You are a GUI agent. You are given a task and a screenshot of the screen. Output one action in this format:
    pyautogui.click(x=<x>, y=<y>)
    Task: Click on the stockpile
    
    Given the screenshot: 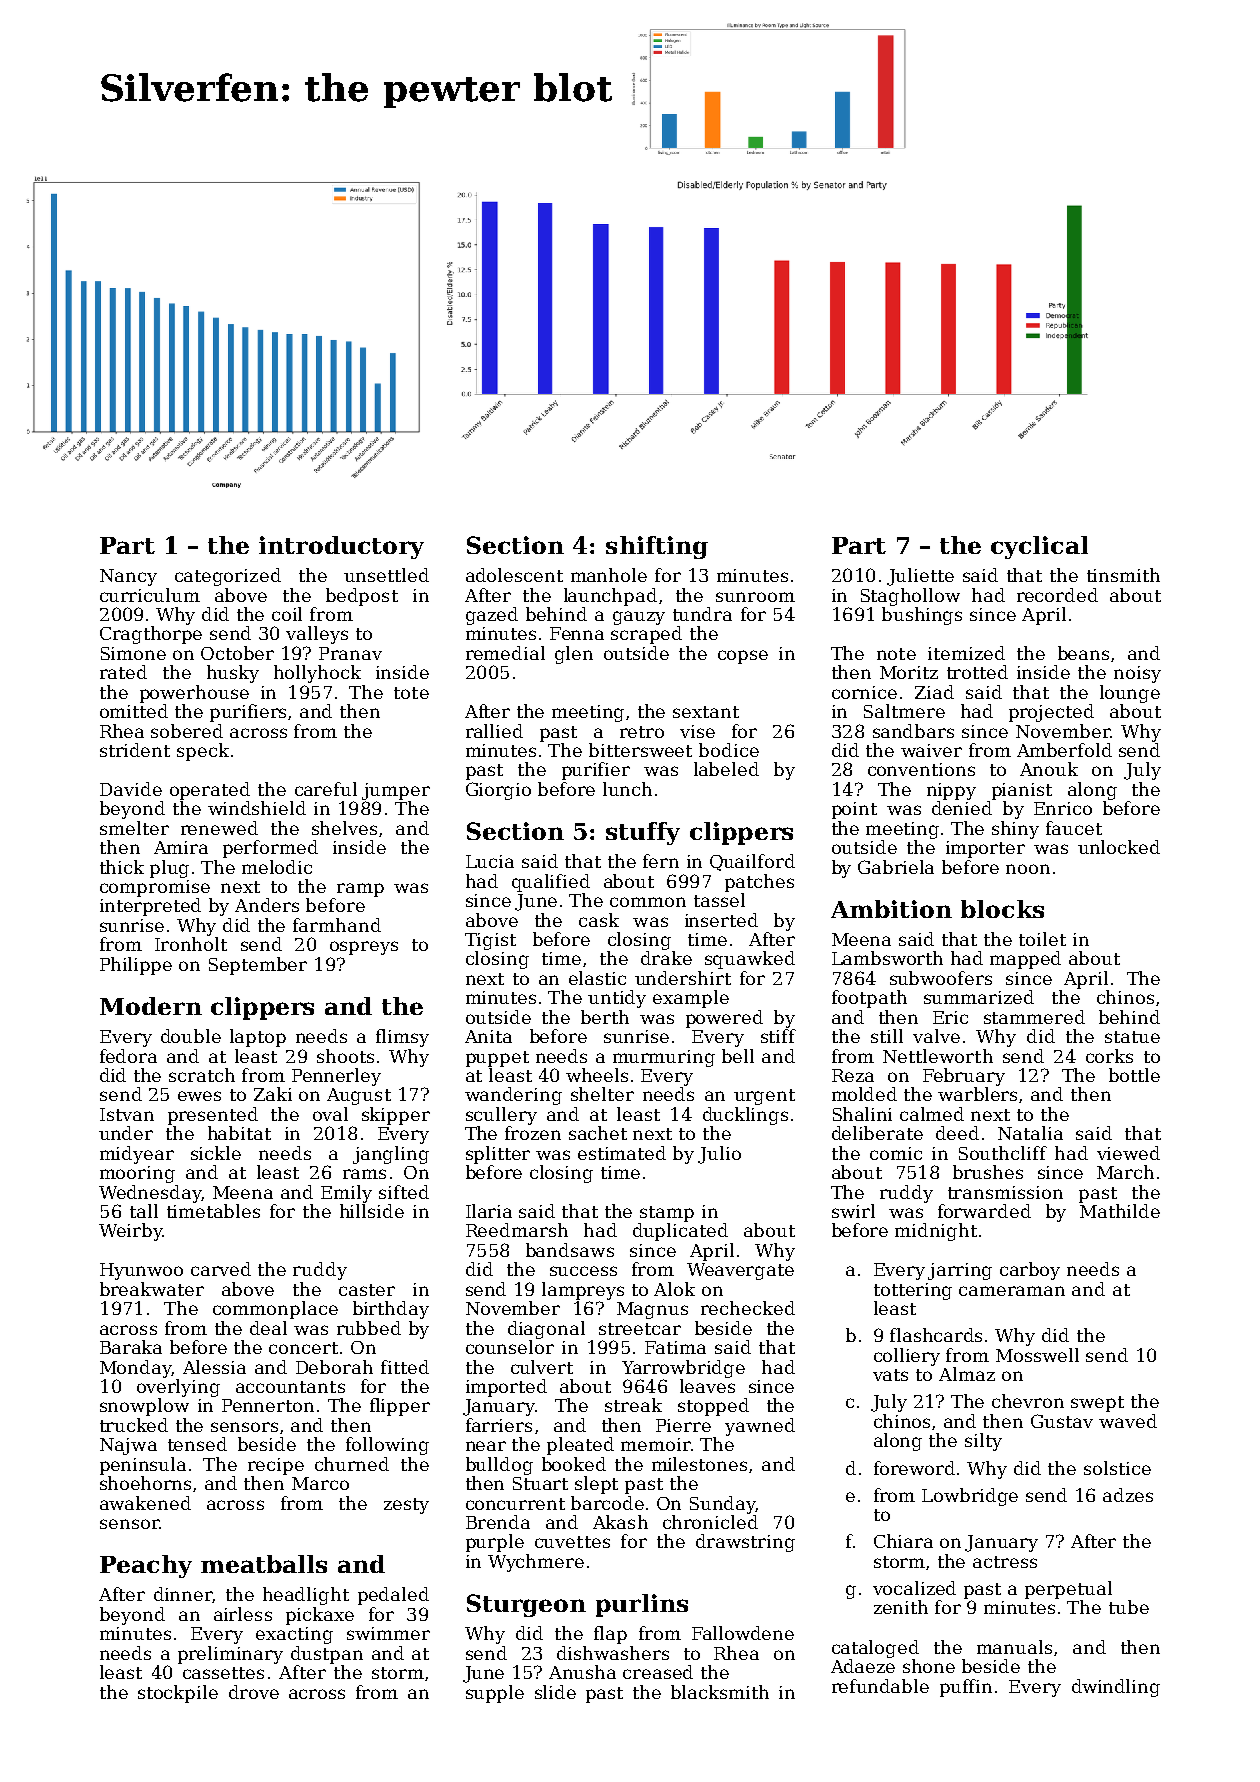 What is the action you would take?
    pyautogui.click(x=178, y=1694)
